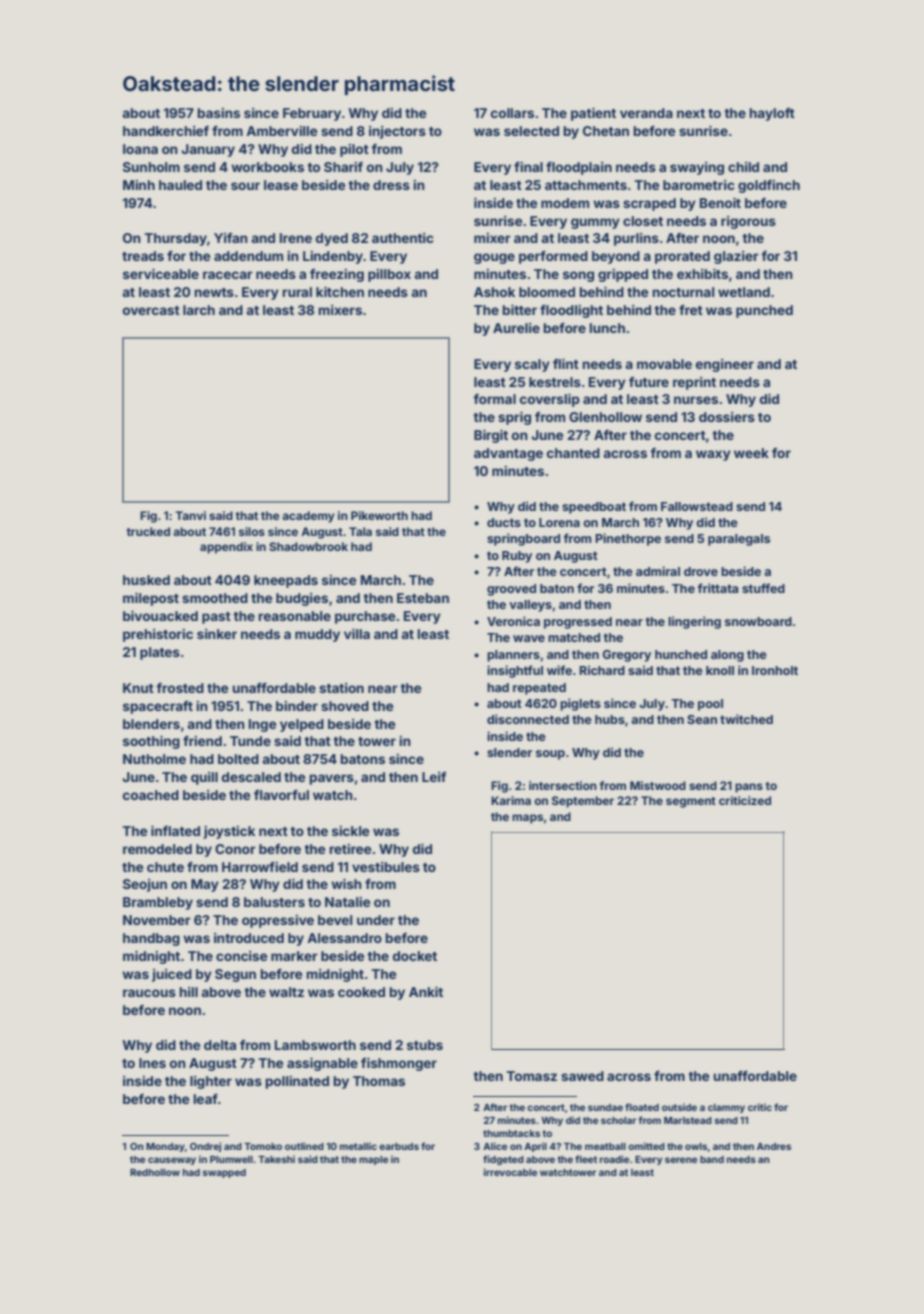  I want to click on clammy, so click(726, 1108).
